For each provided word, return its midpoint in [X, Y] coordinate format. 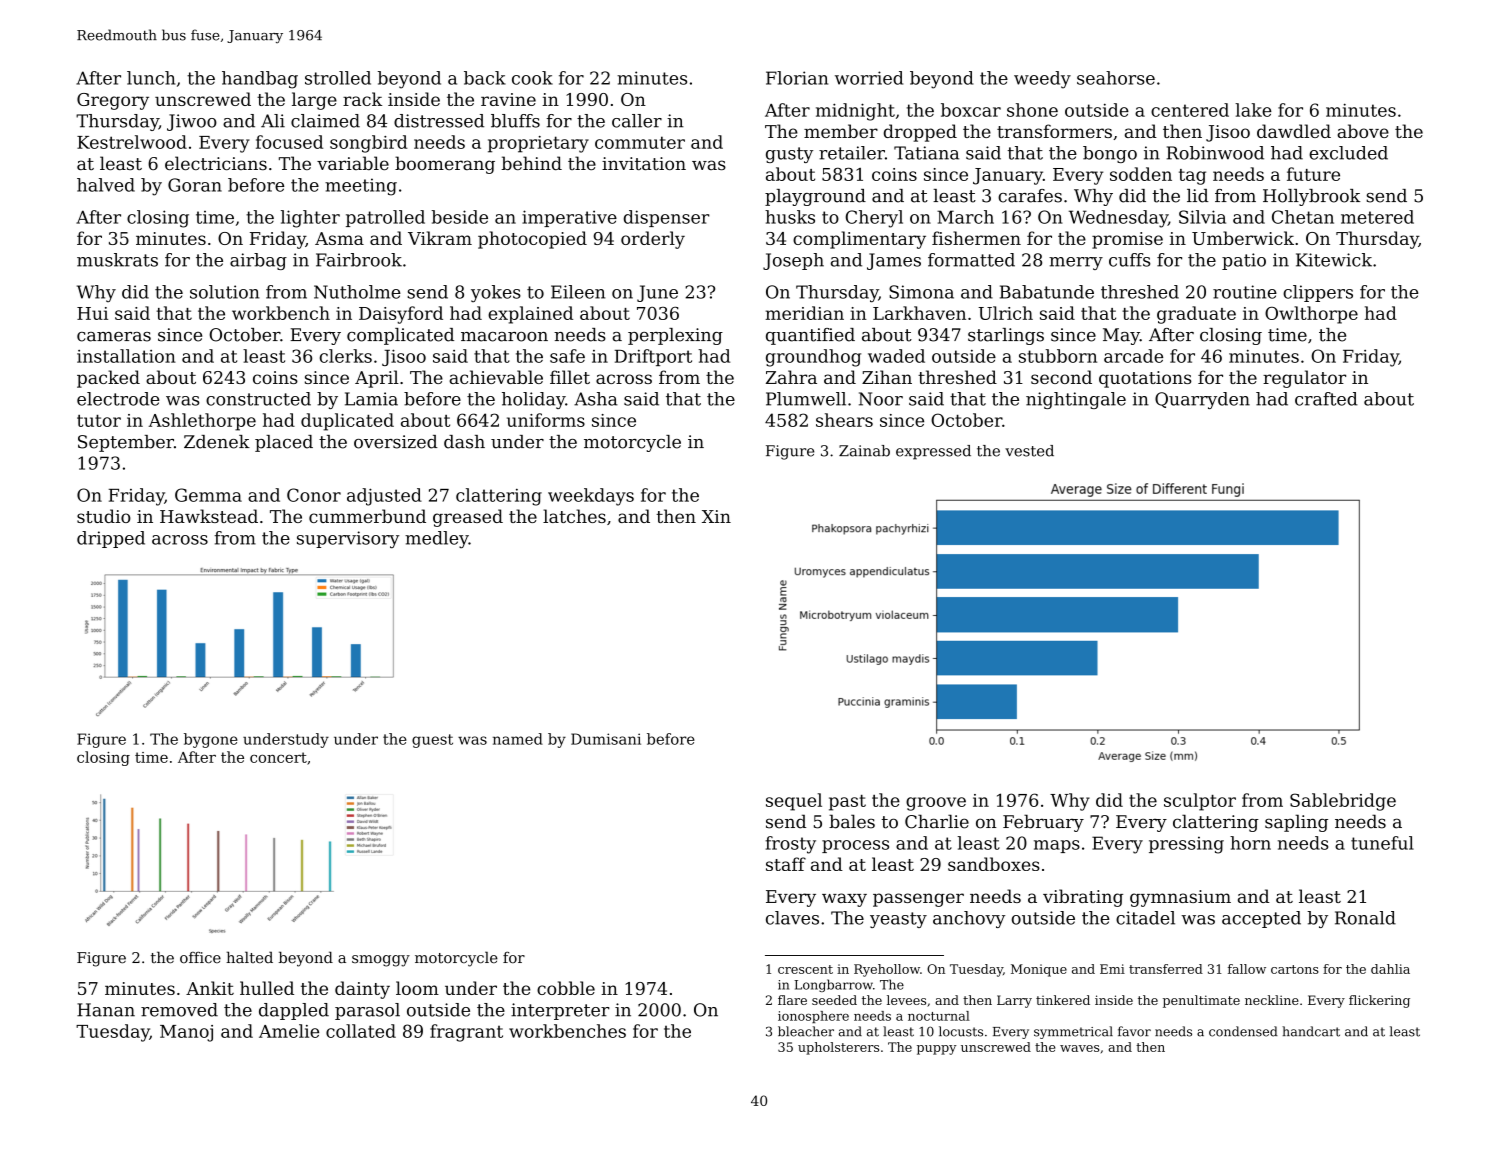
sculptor [1200, 802]
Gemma [208, 495]
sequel [794, 802]
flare [792, 1000]
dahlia [1390, 969]
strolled [338, 78]
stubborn [1058, 356]
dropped [920, 133]
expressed [933, 452]
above [1363, 131]
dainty [362, 990]
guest [432, 741]
